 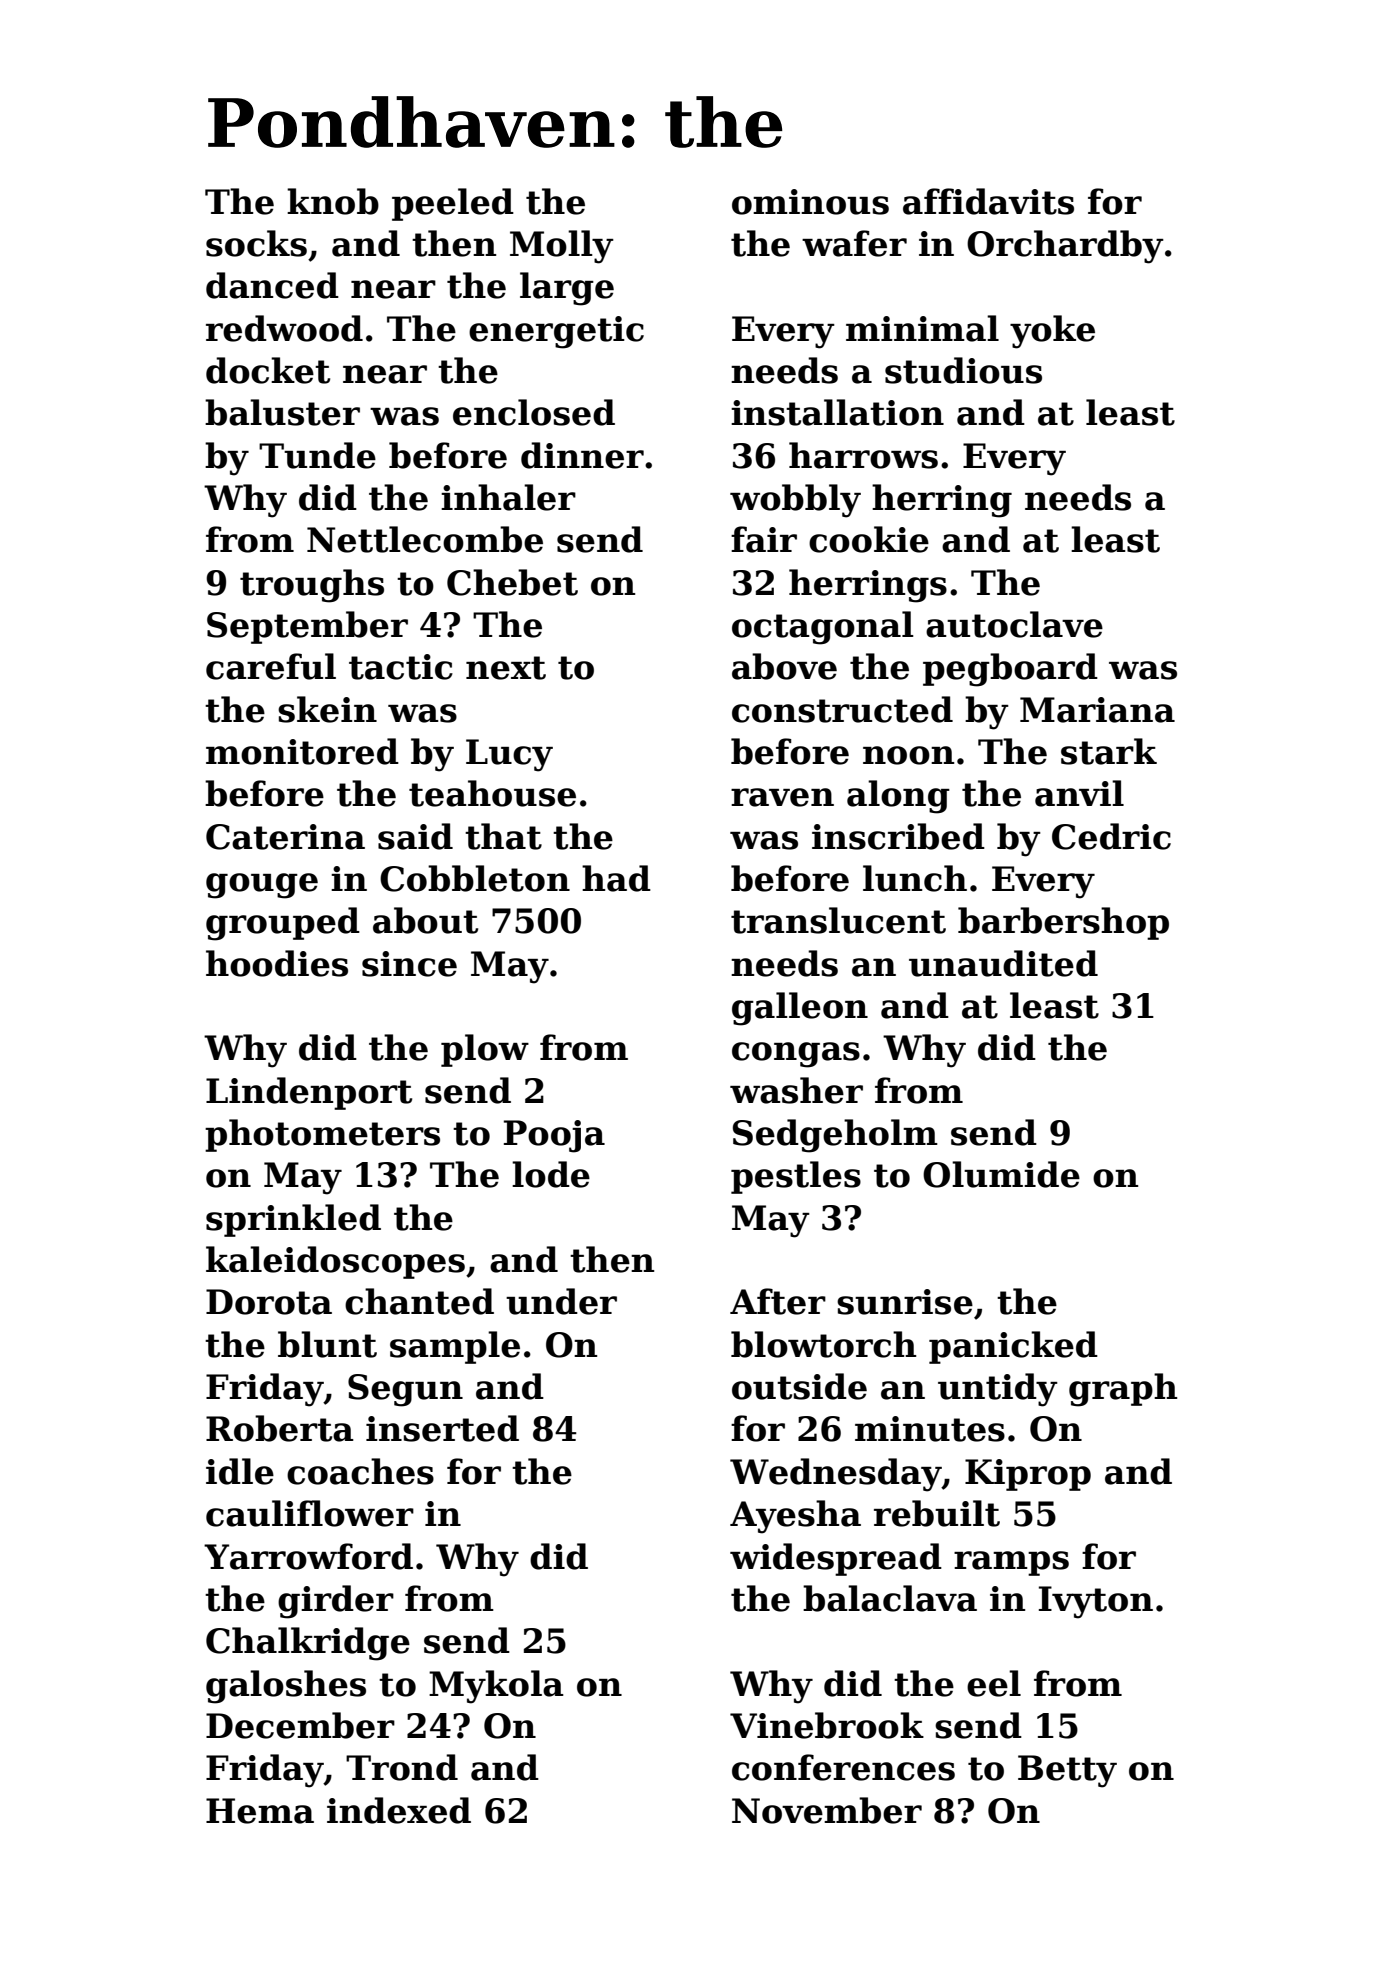 I want to click on November, so click(x=827, y=1810).
